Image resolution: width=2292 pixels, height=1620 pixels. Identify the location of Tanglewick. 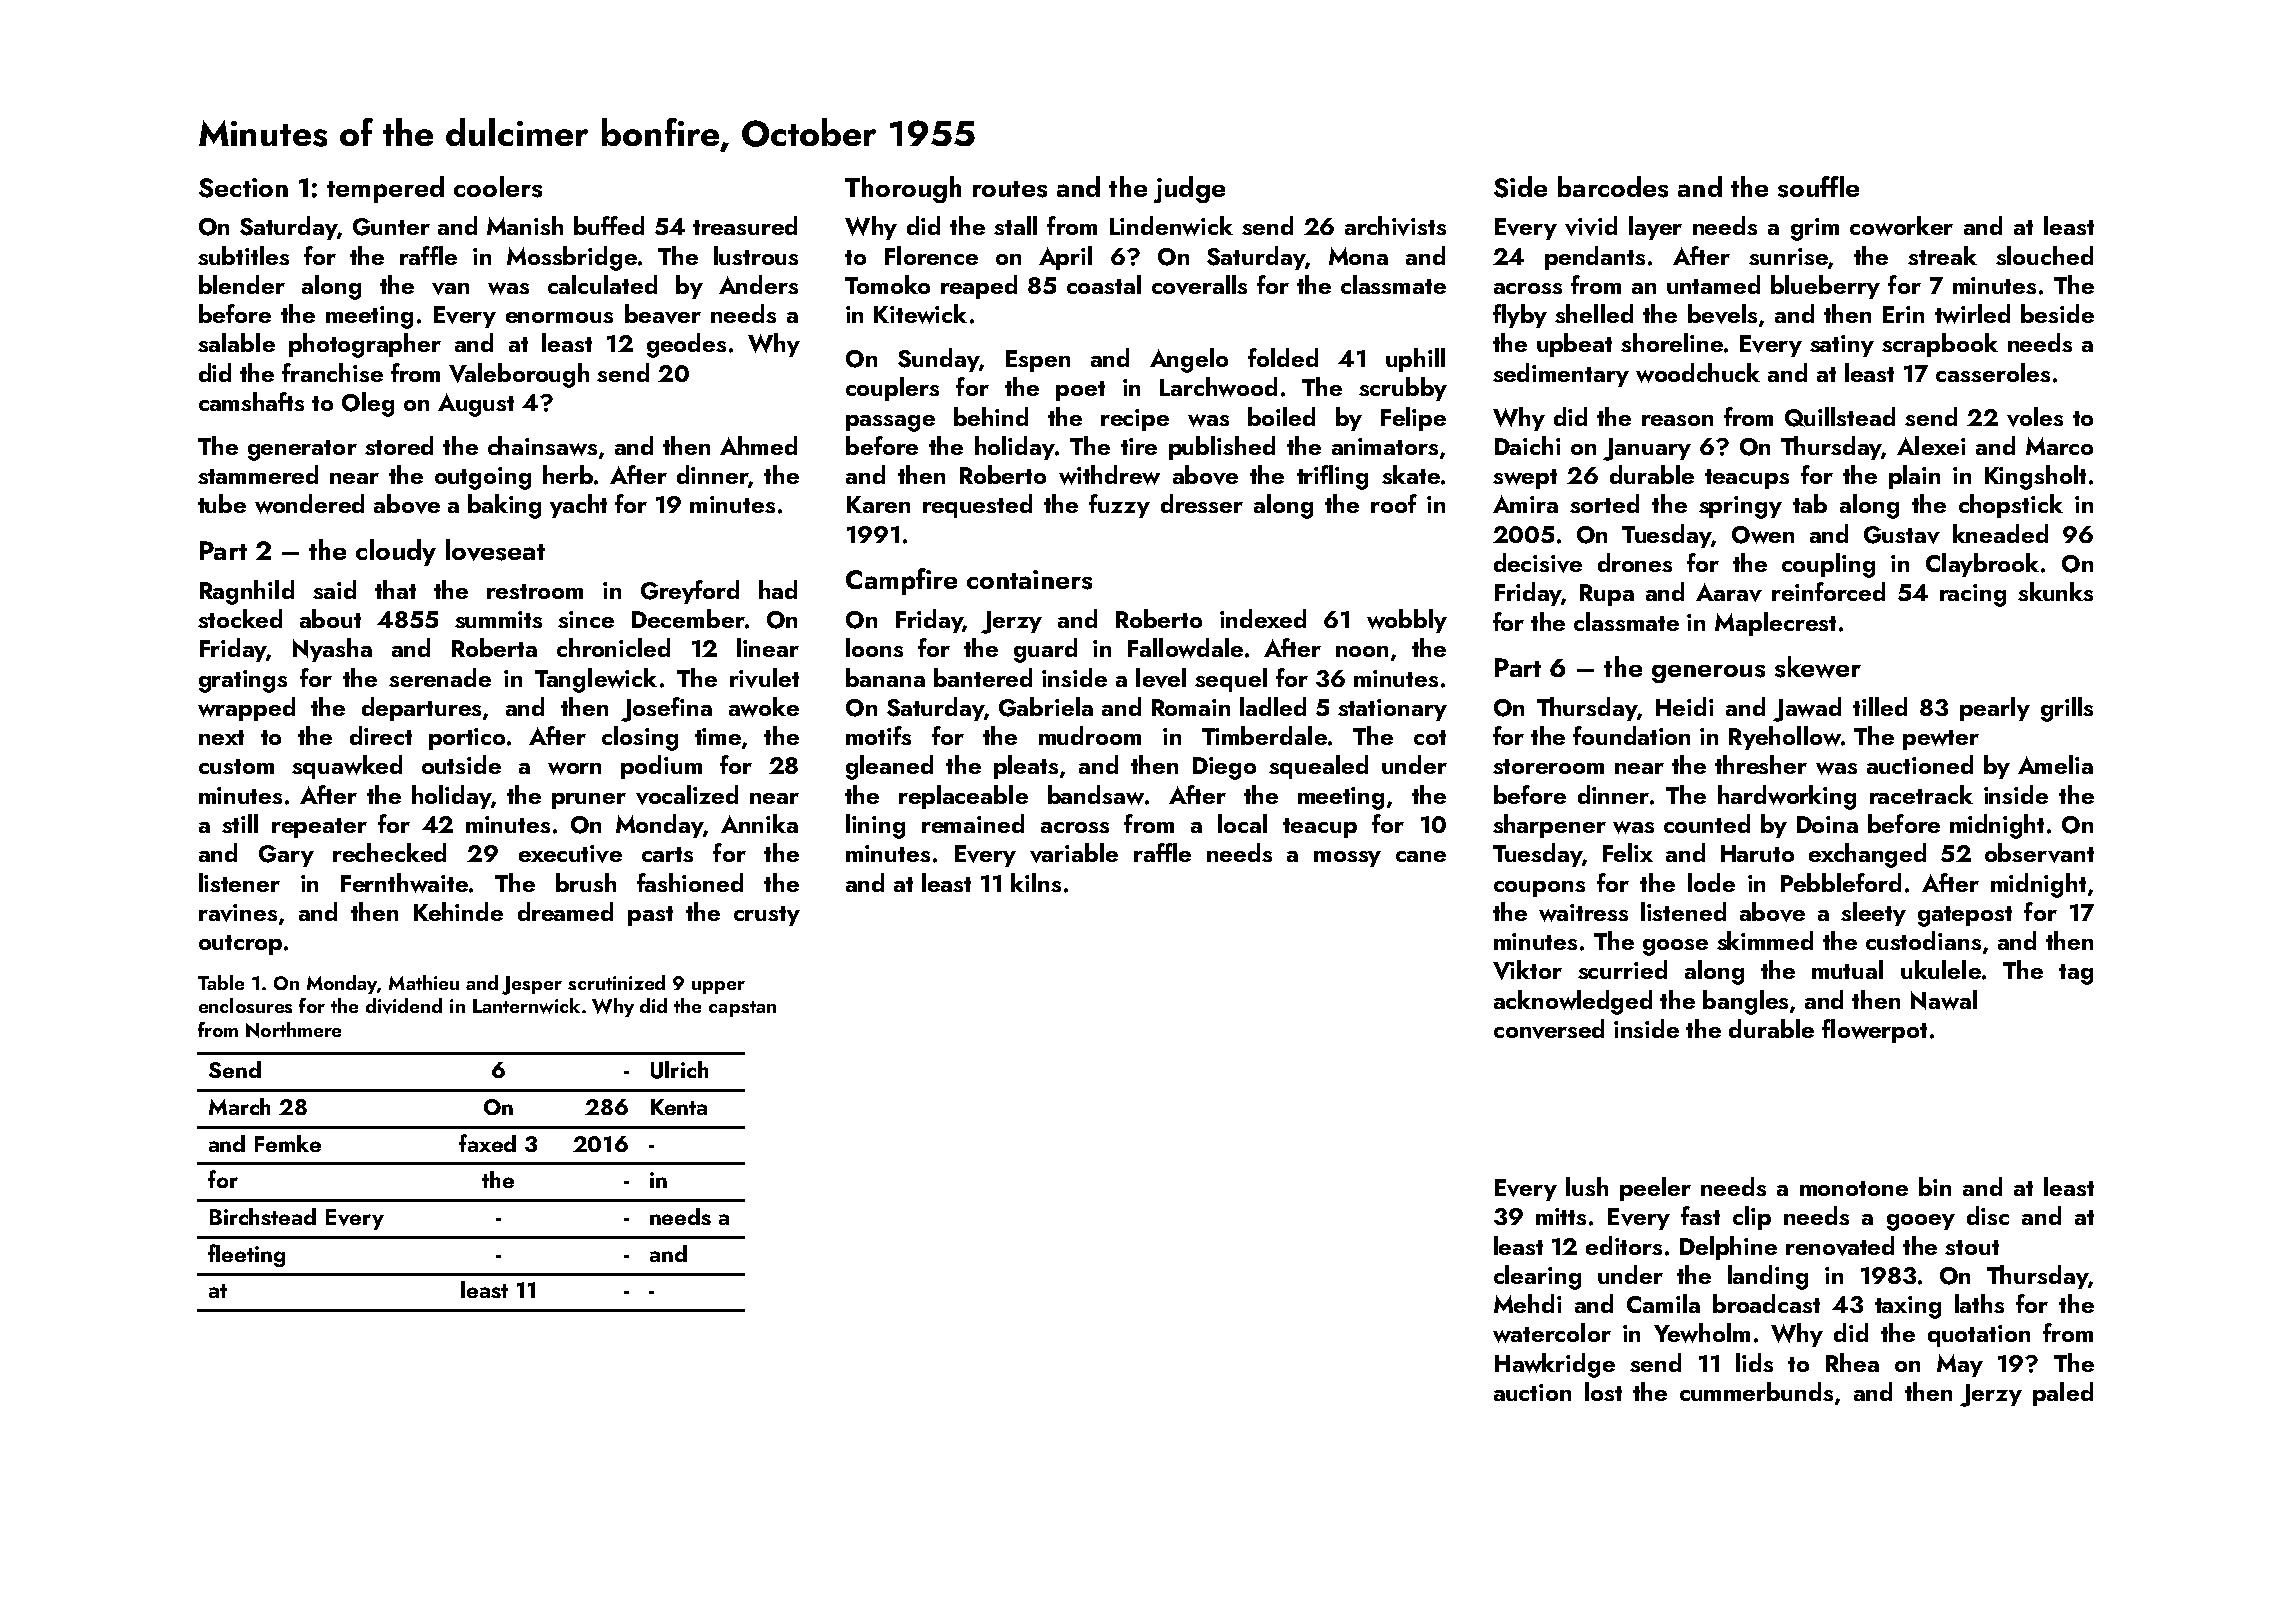
(596, 680).
